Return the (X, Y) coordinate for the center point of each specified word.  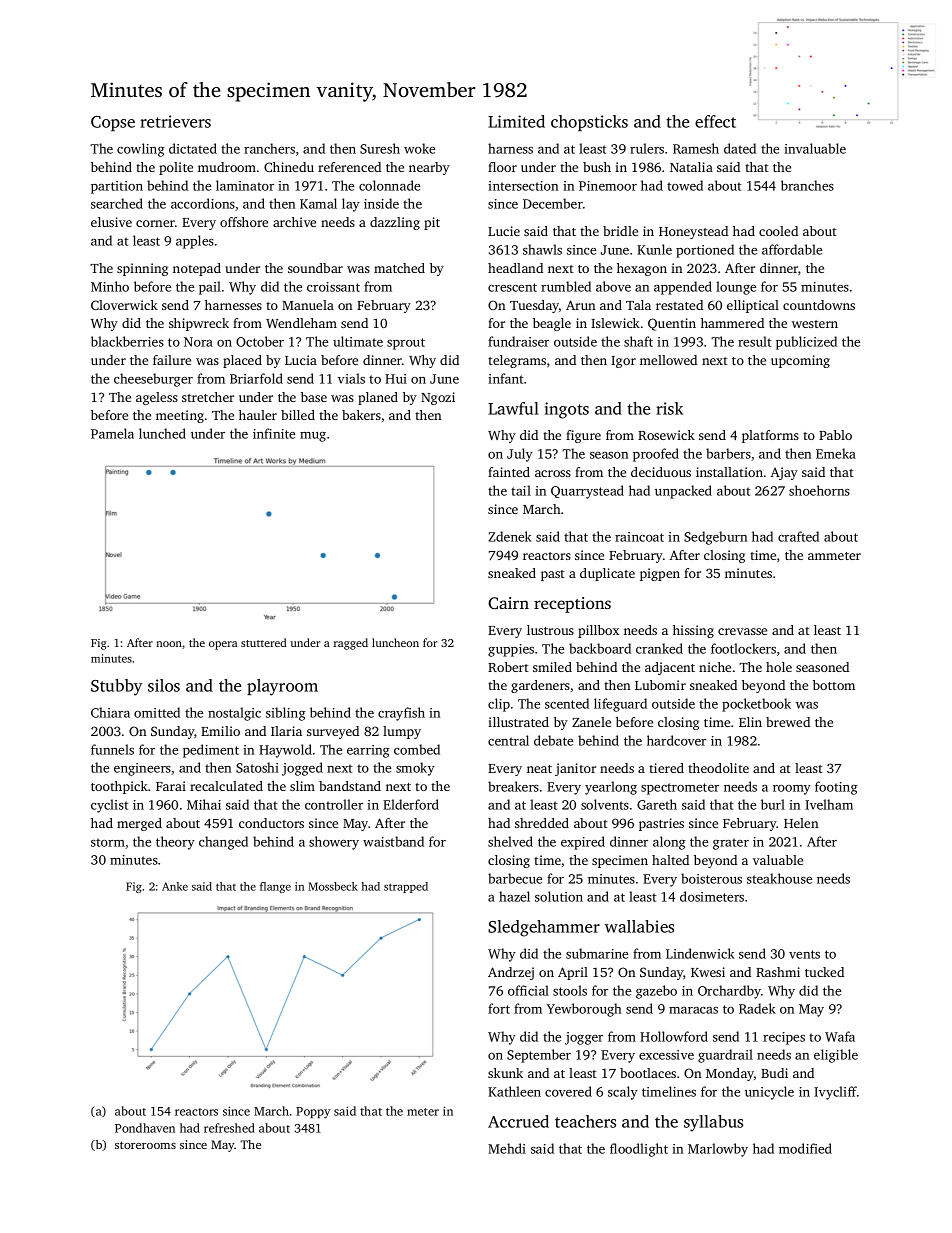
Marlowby (718, 1150)
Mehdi (507, 1148)
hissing (693, 631)
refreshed (229, 1128)
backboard (600, 648)
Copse (113, 123)
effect (715, 121)
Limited (516, 121)
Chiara (110, 712)
